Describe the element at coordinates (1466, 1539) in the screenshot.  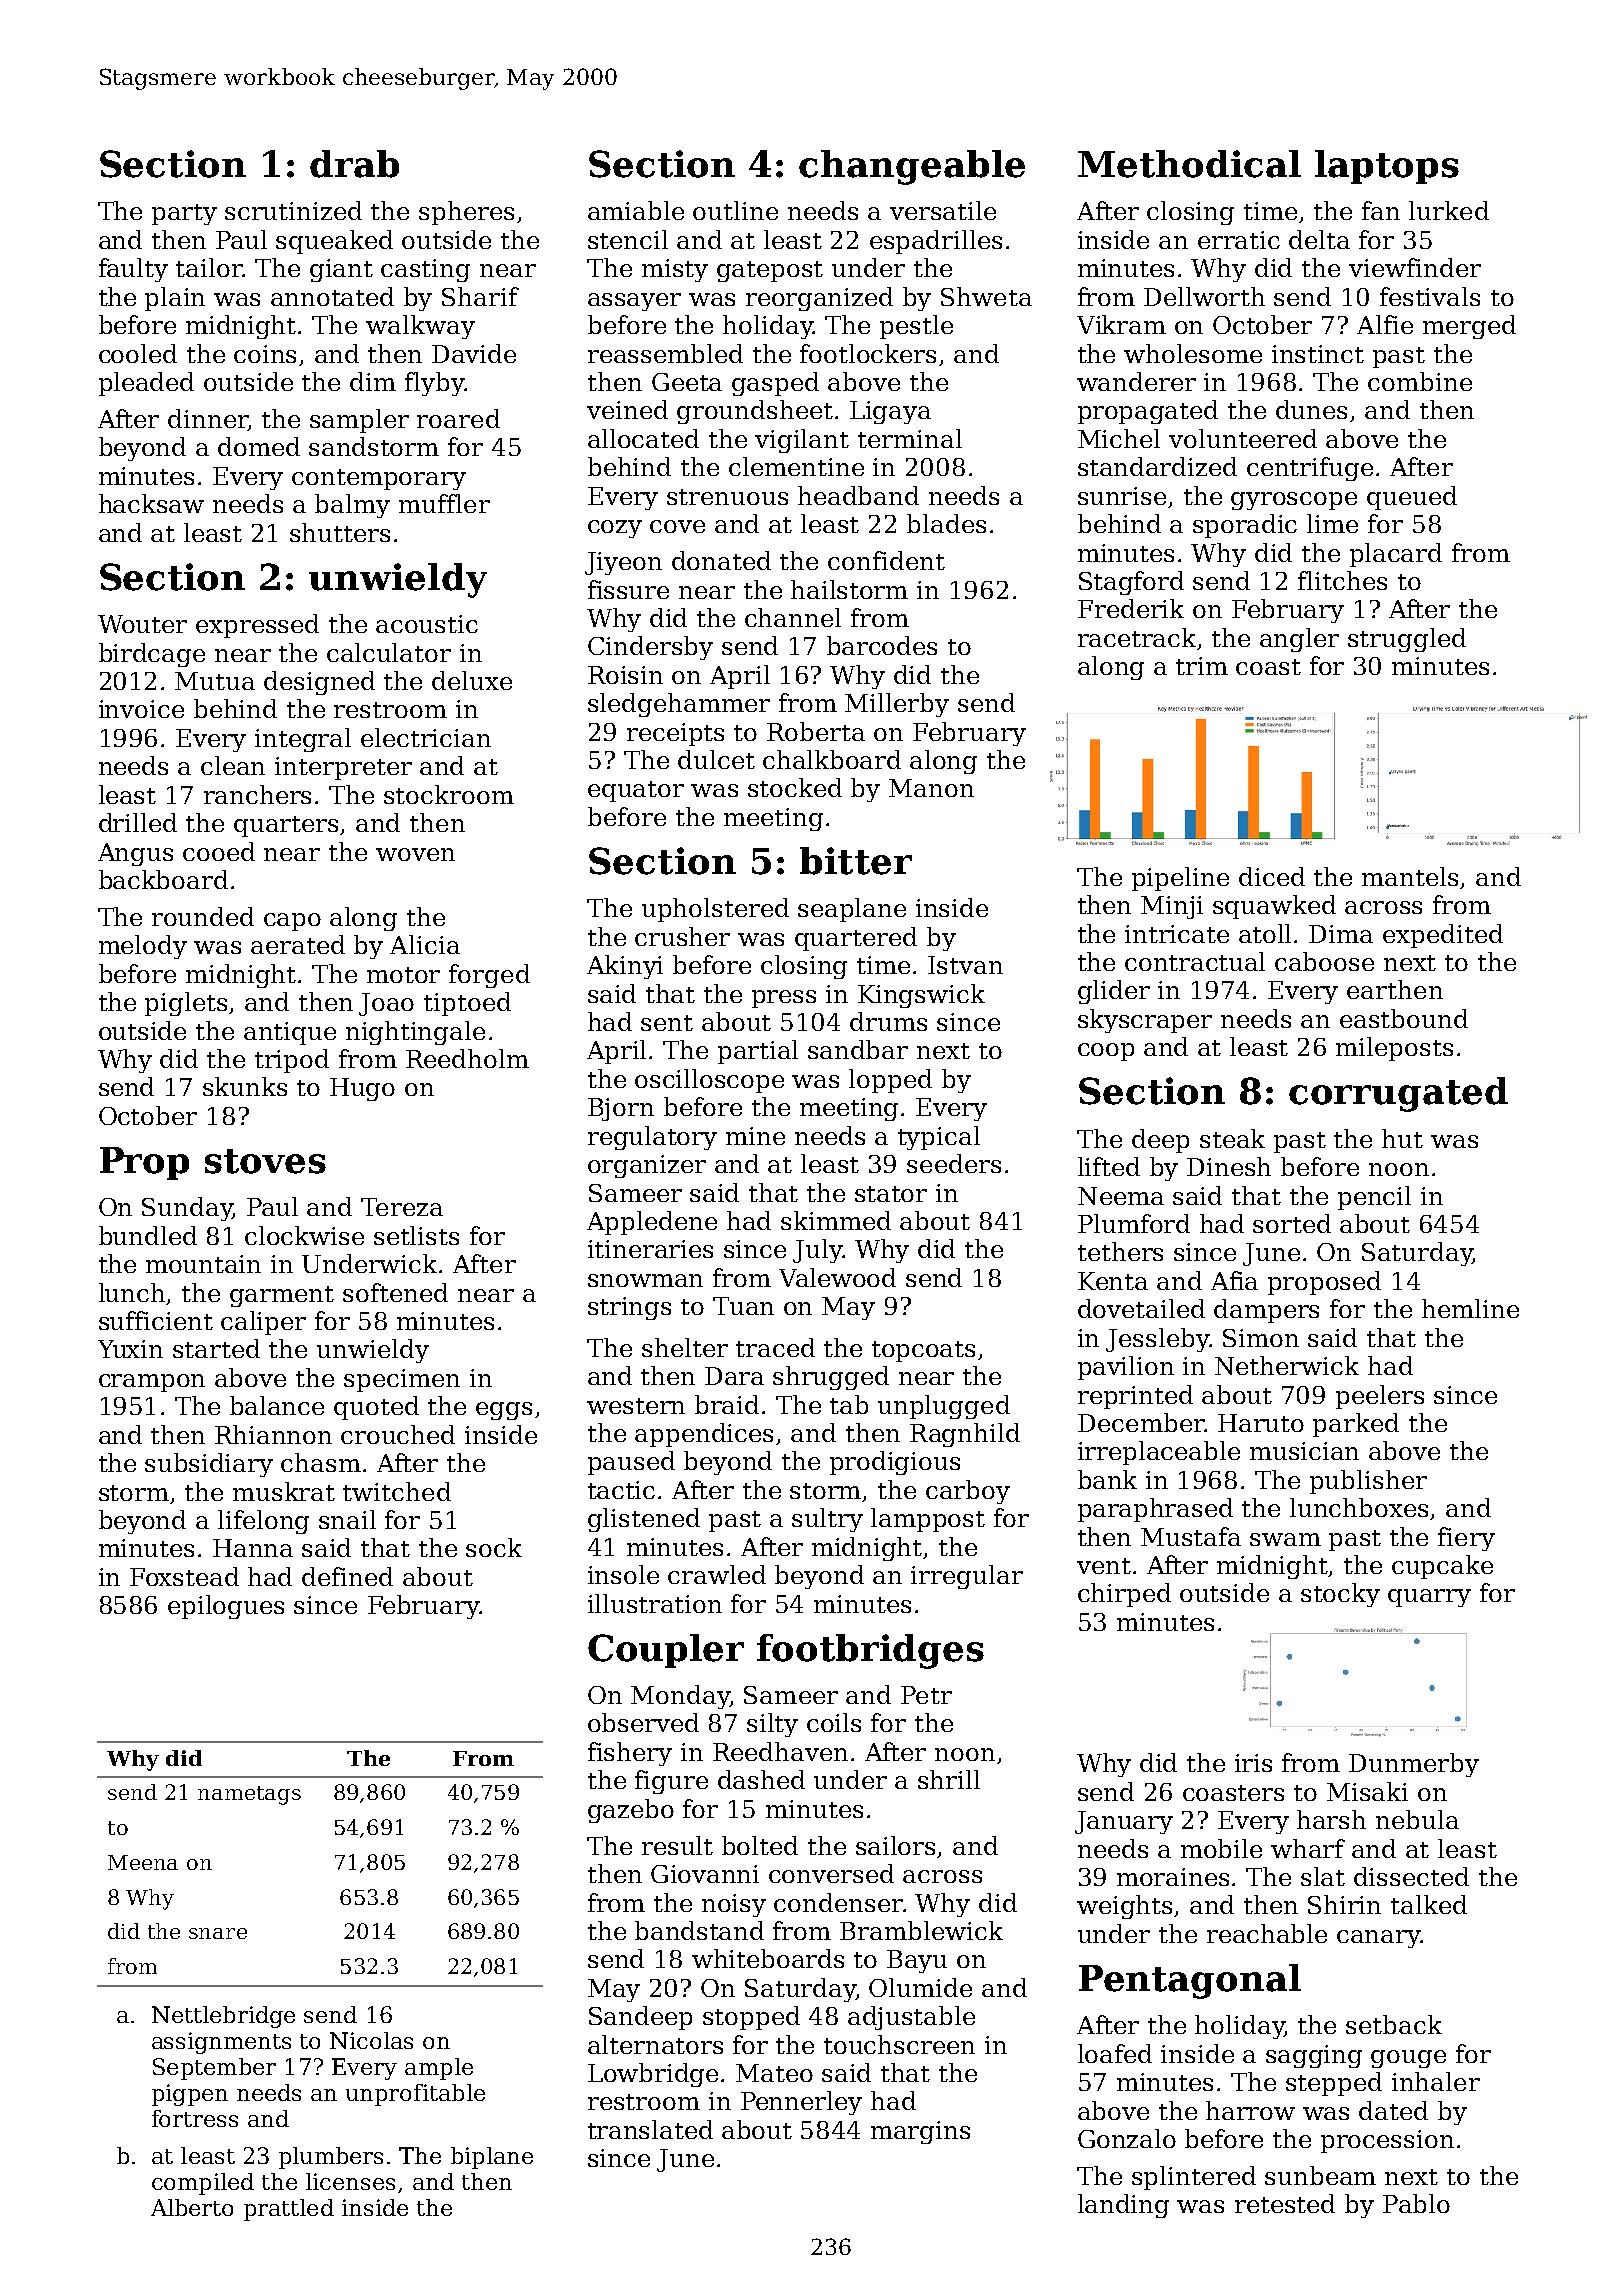
I see `fiery` at that location.
